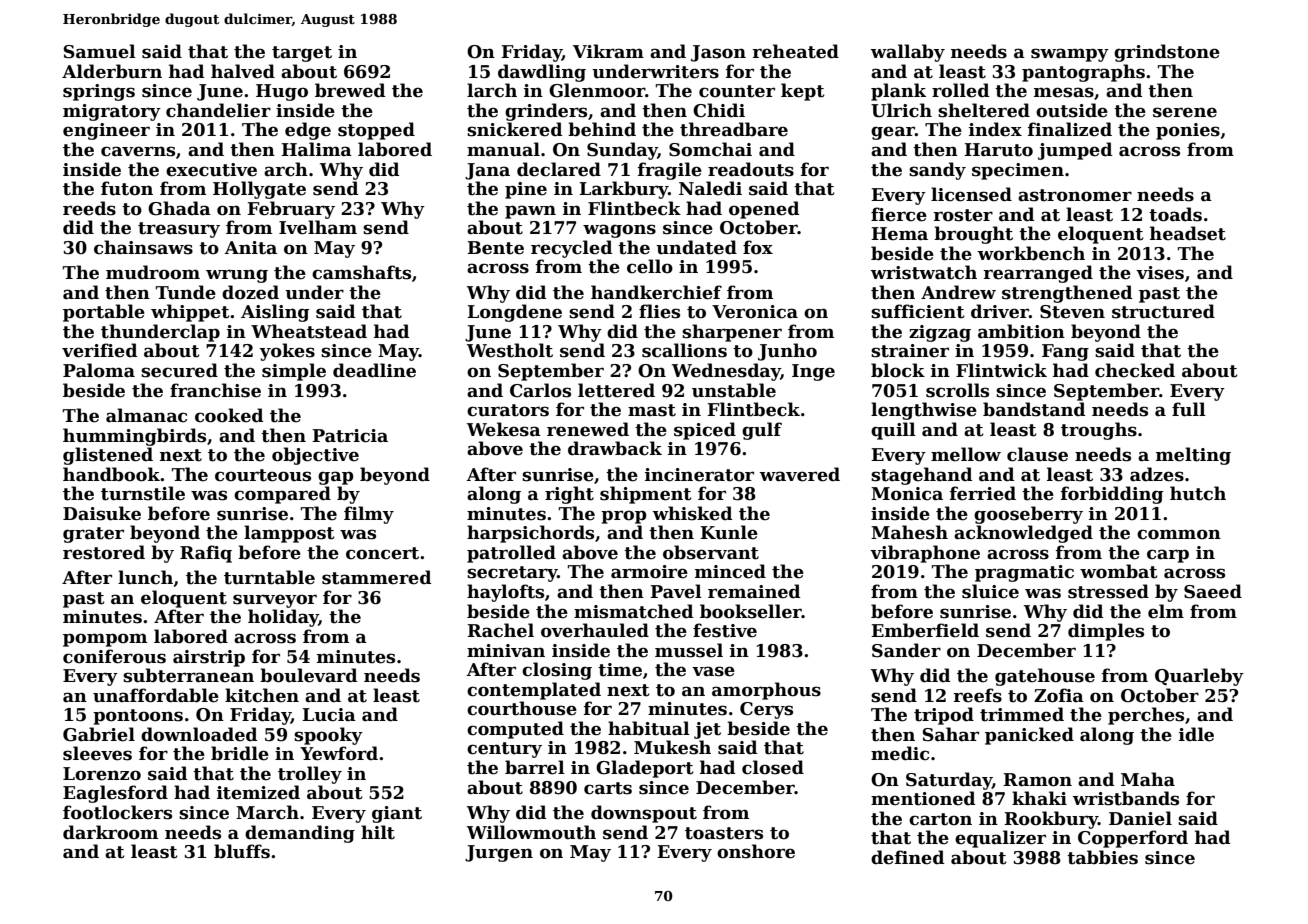 The image size is (1308, 924). What do you see at coordinates (382, 553) in the image?
I see `concert` at bounding box center [382, 553].
